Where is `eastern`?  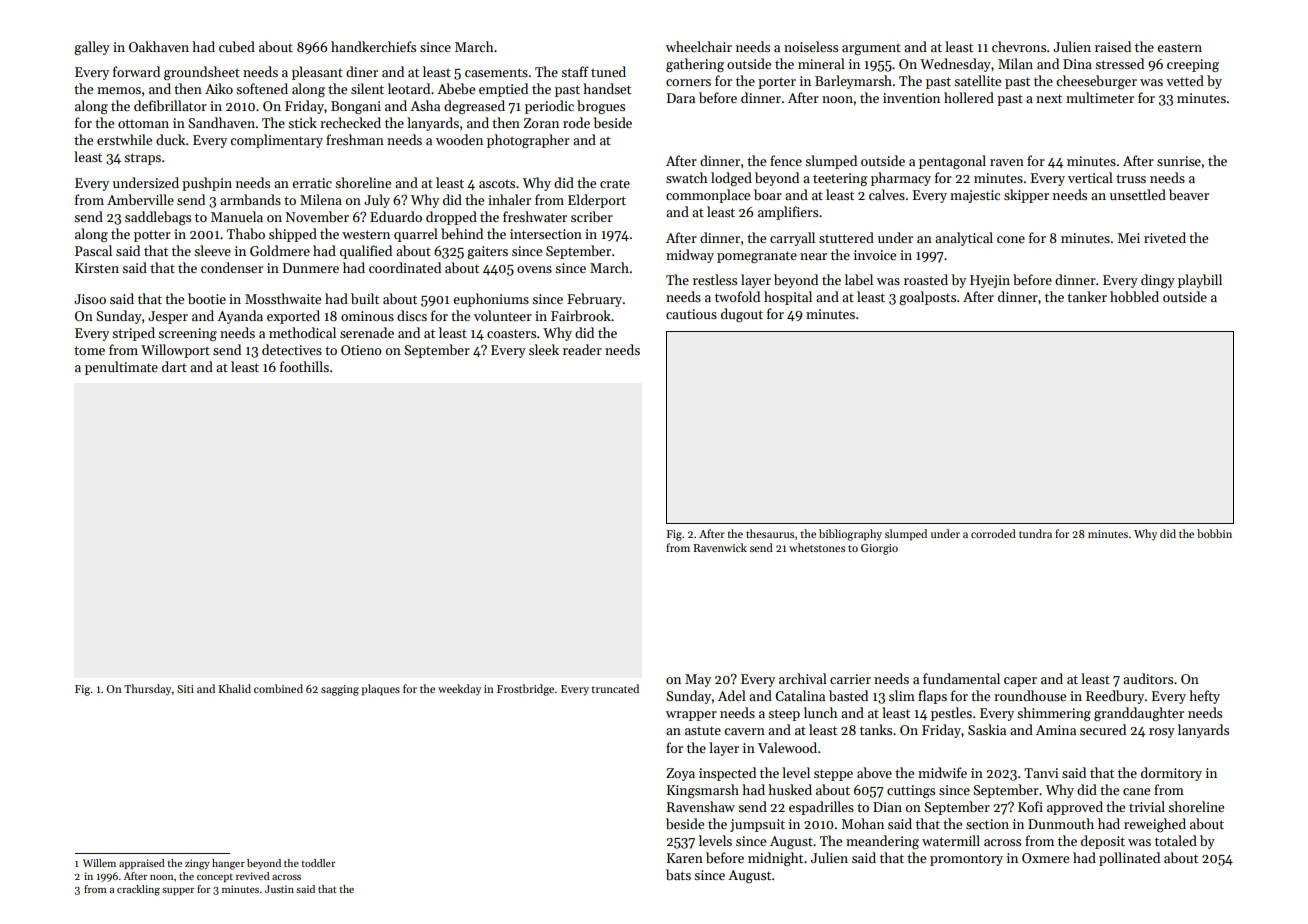
eastern is located at coordinates (1179, 48).
